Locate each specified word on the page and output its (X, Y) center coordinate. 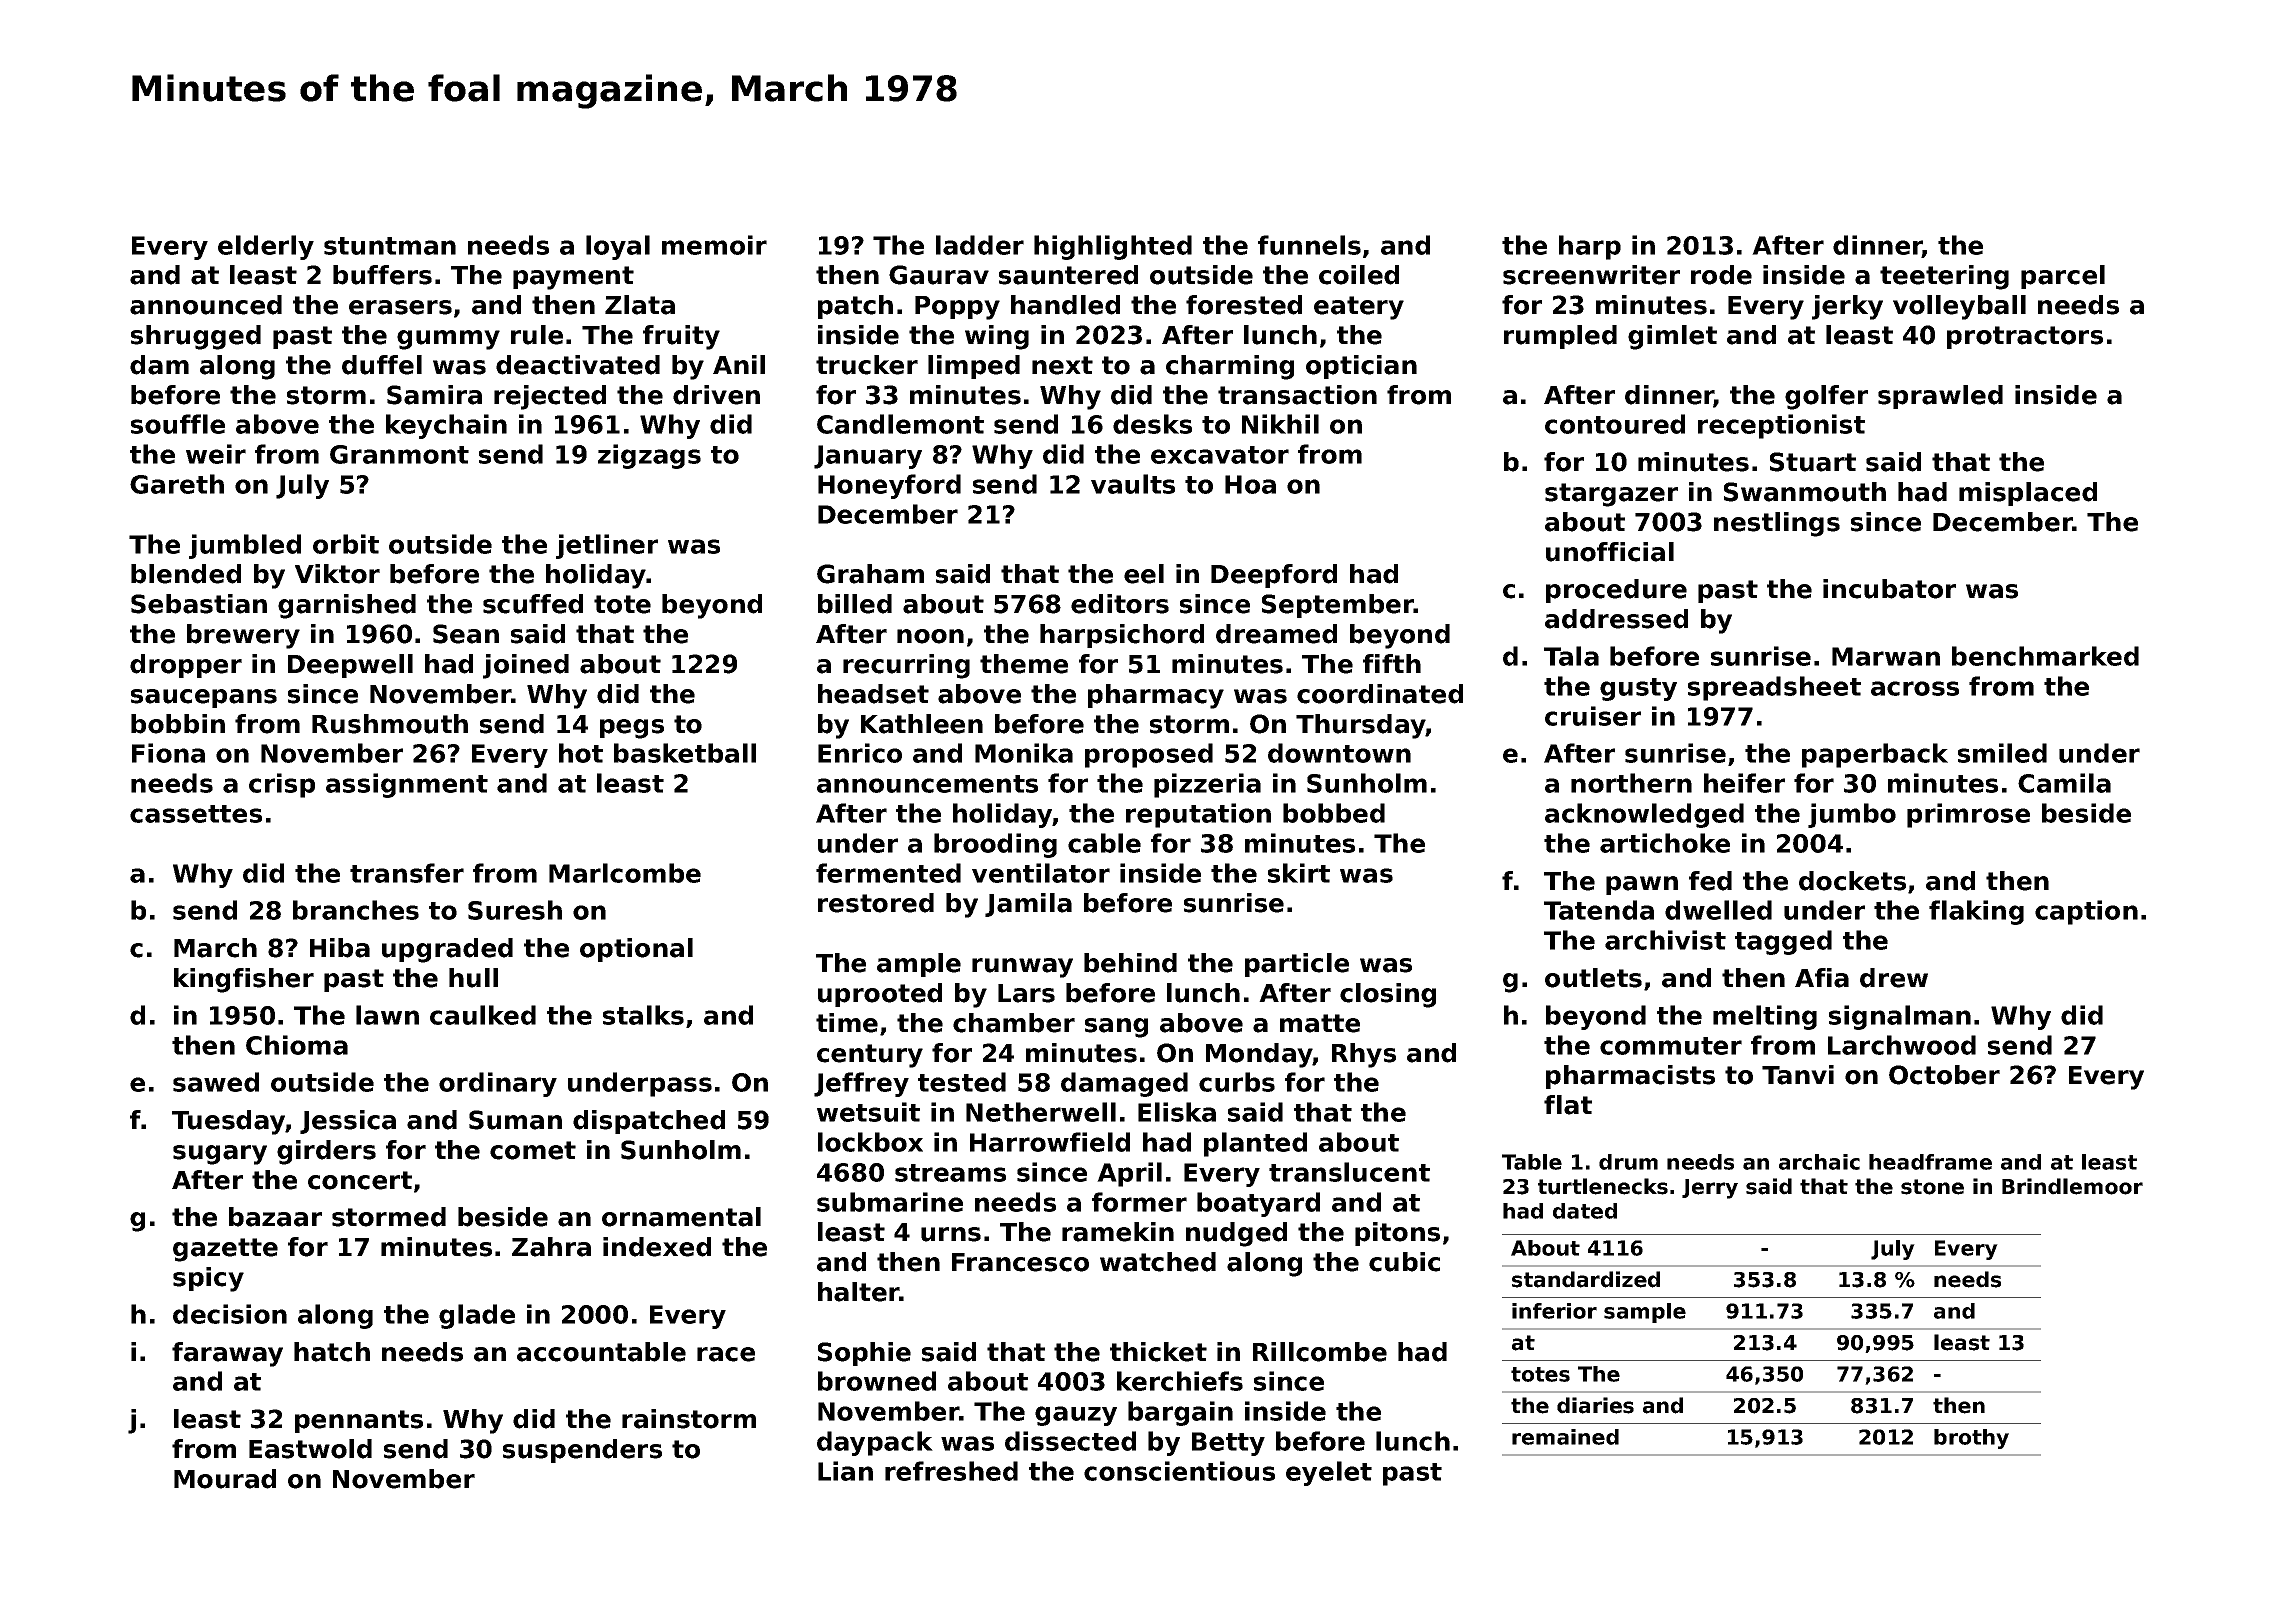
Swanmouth (1805, 492)
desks (1152, 424)
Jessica (348, 1122)
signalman (1900, 1017)
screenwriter (1591, 275)
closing (1388, 995)
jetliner (607, 546)
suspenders (582, 1451)
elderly (266, 247)
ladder (980, 245)
